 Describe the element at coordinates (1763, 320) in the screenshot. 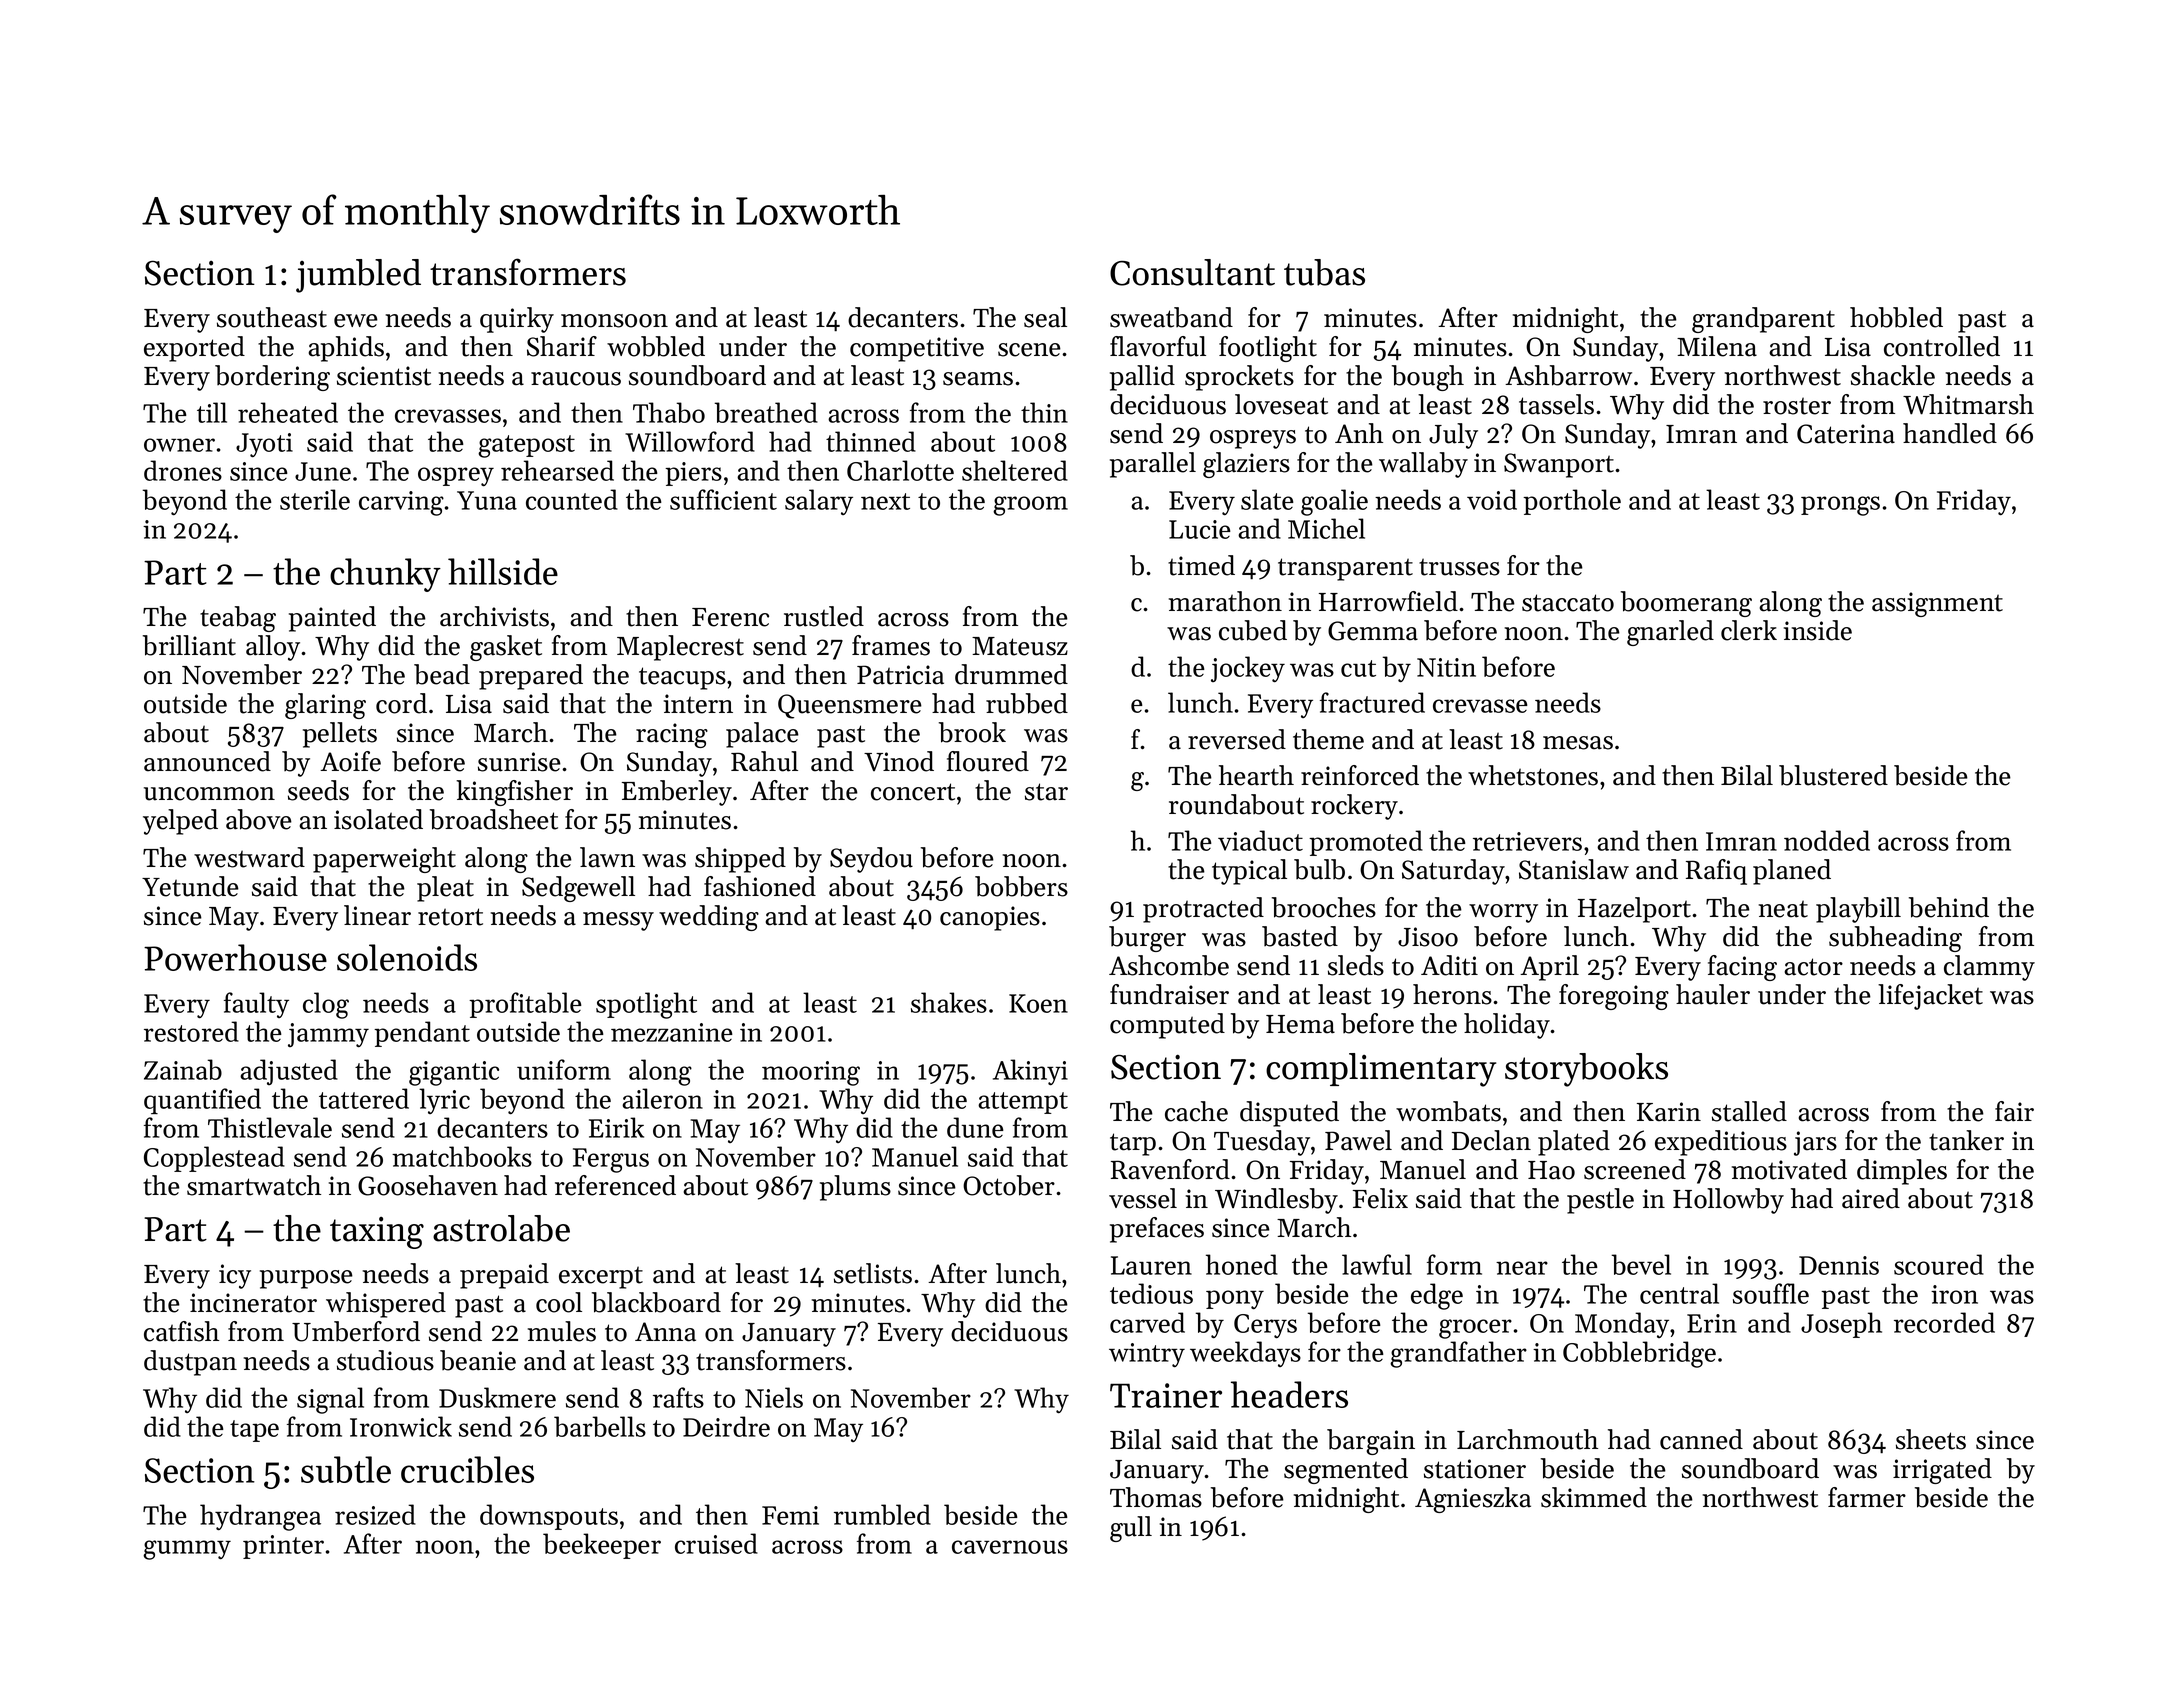

I see `grandparent` at that location.
